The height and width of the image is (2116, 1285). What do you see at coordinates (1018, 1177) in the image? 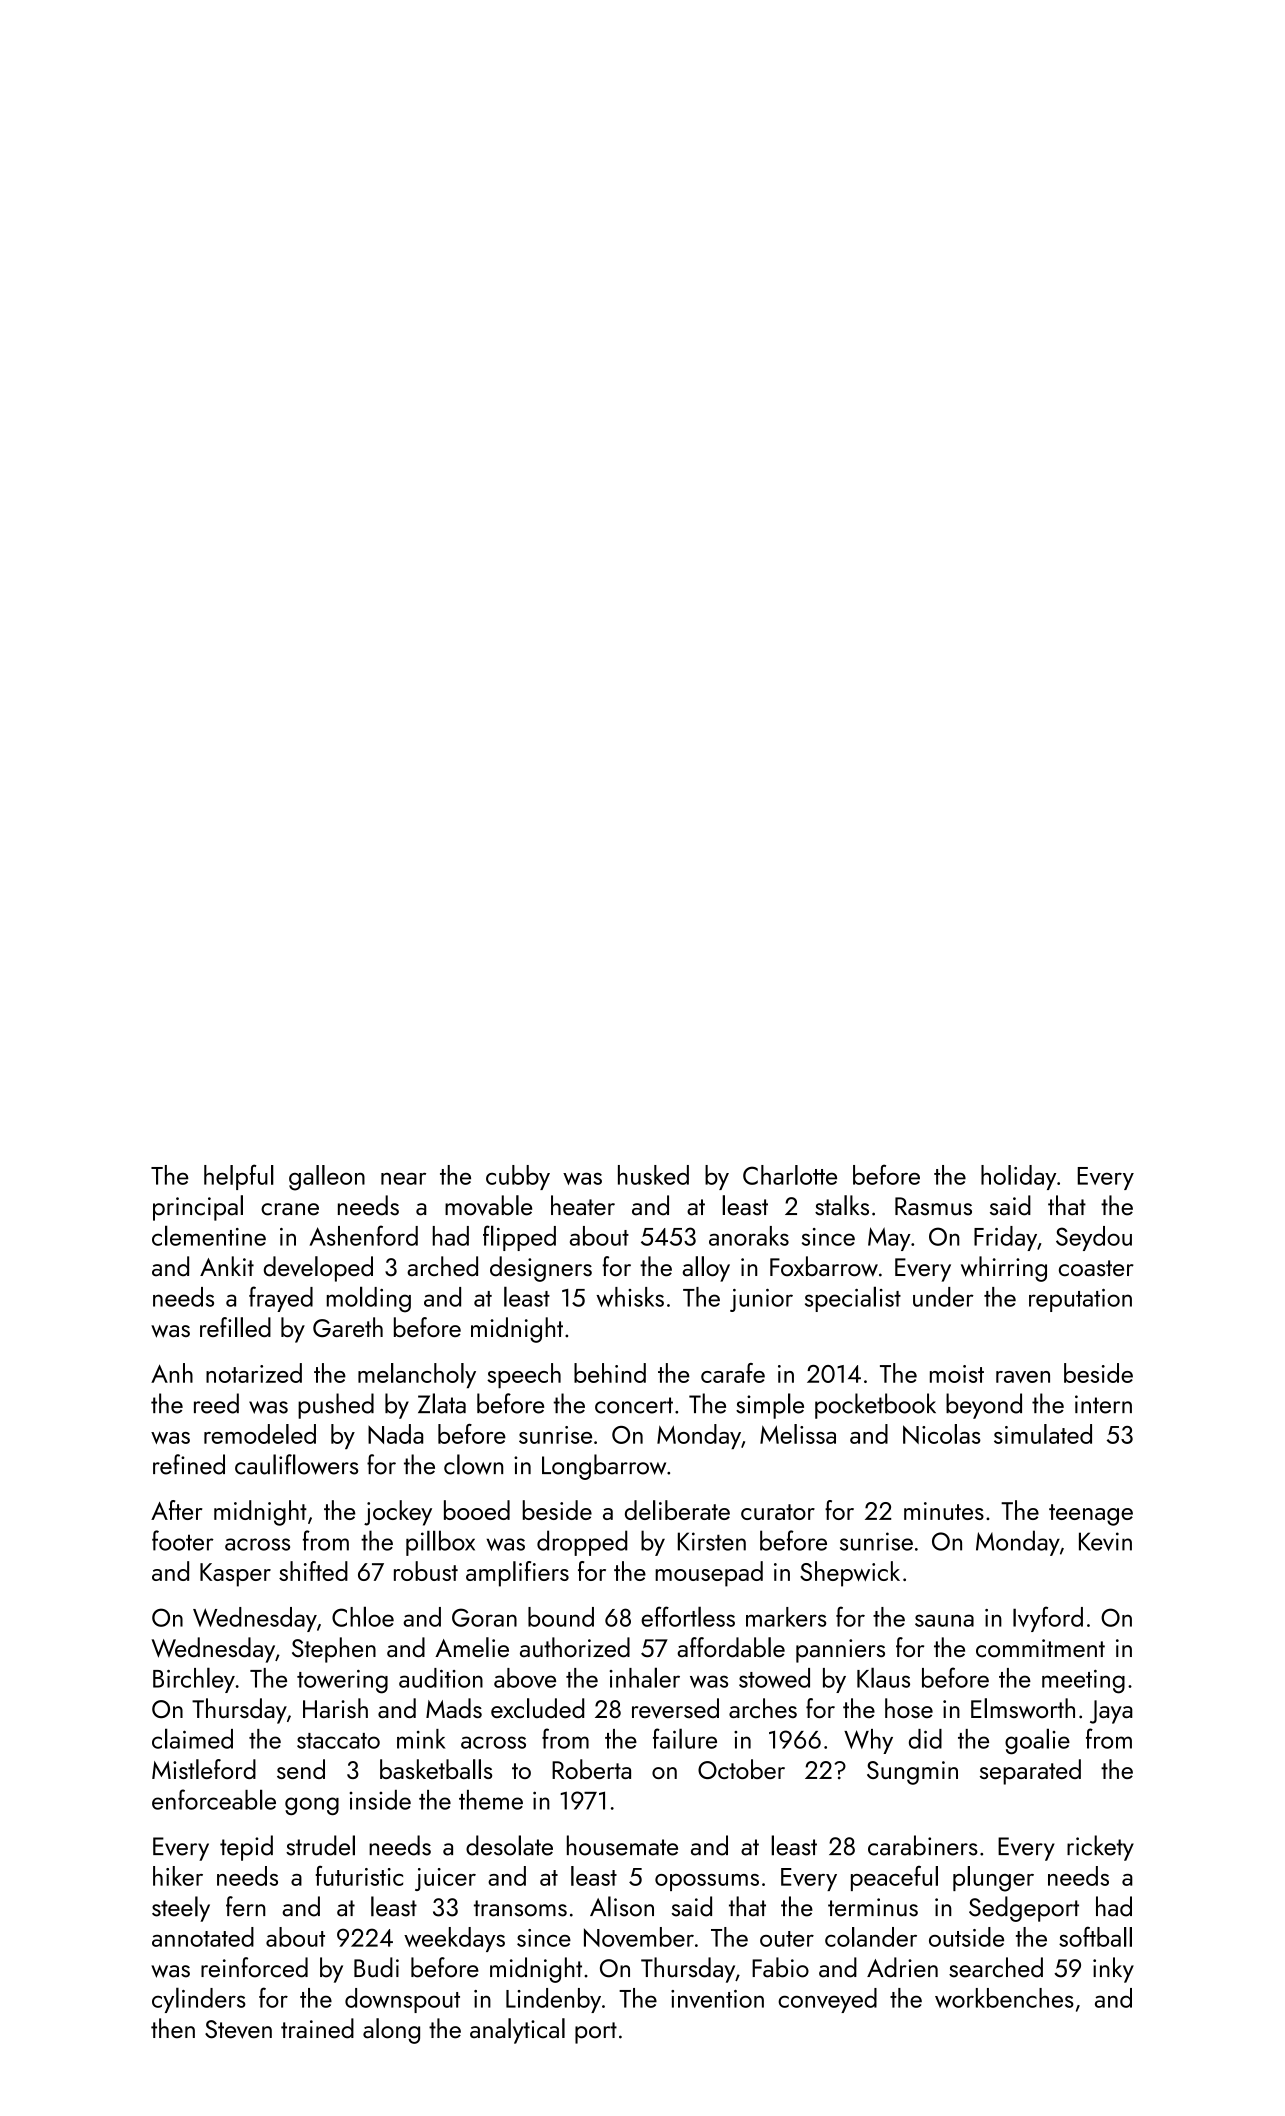
I see `holiday` at bounding box center [1018, 1177].
